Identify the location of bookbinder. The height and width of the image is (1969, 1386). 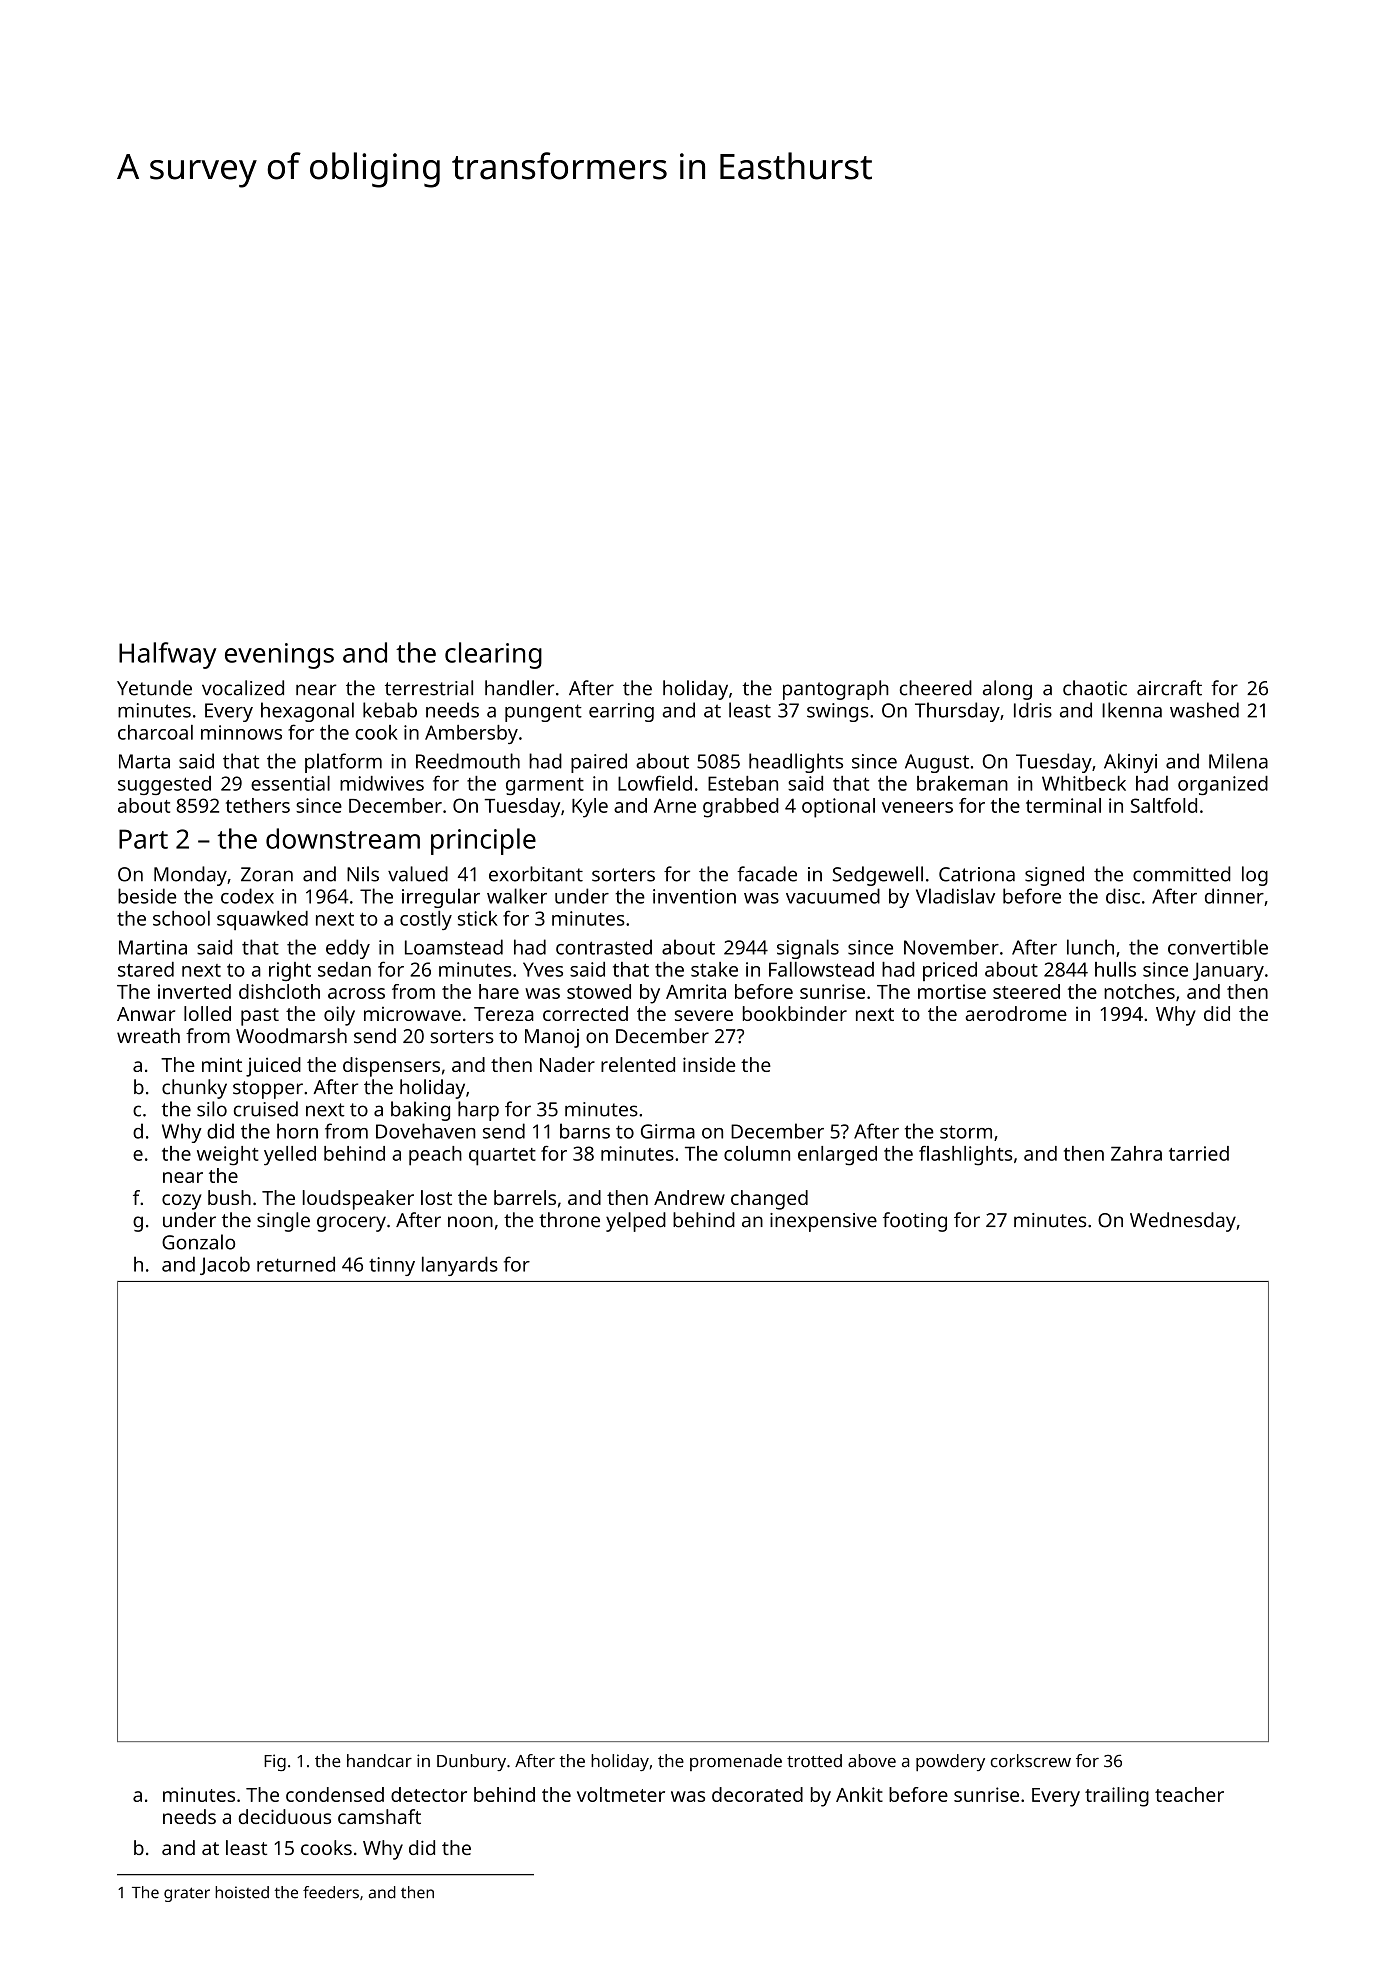
(795, 1013).
